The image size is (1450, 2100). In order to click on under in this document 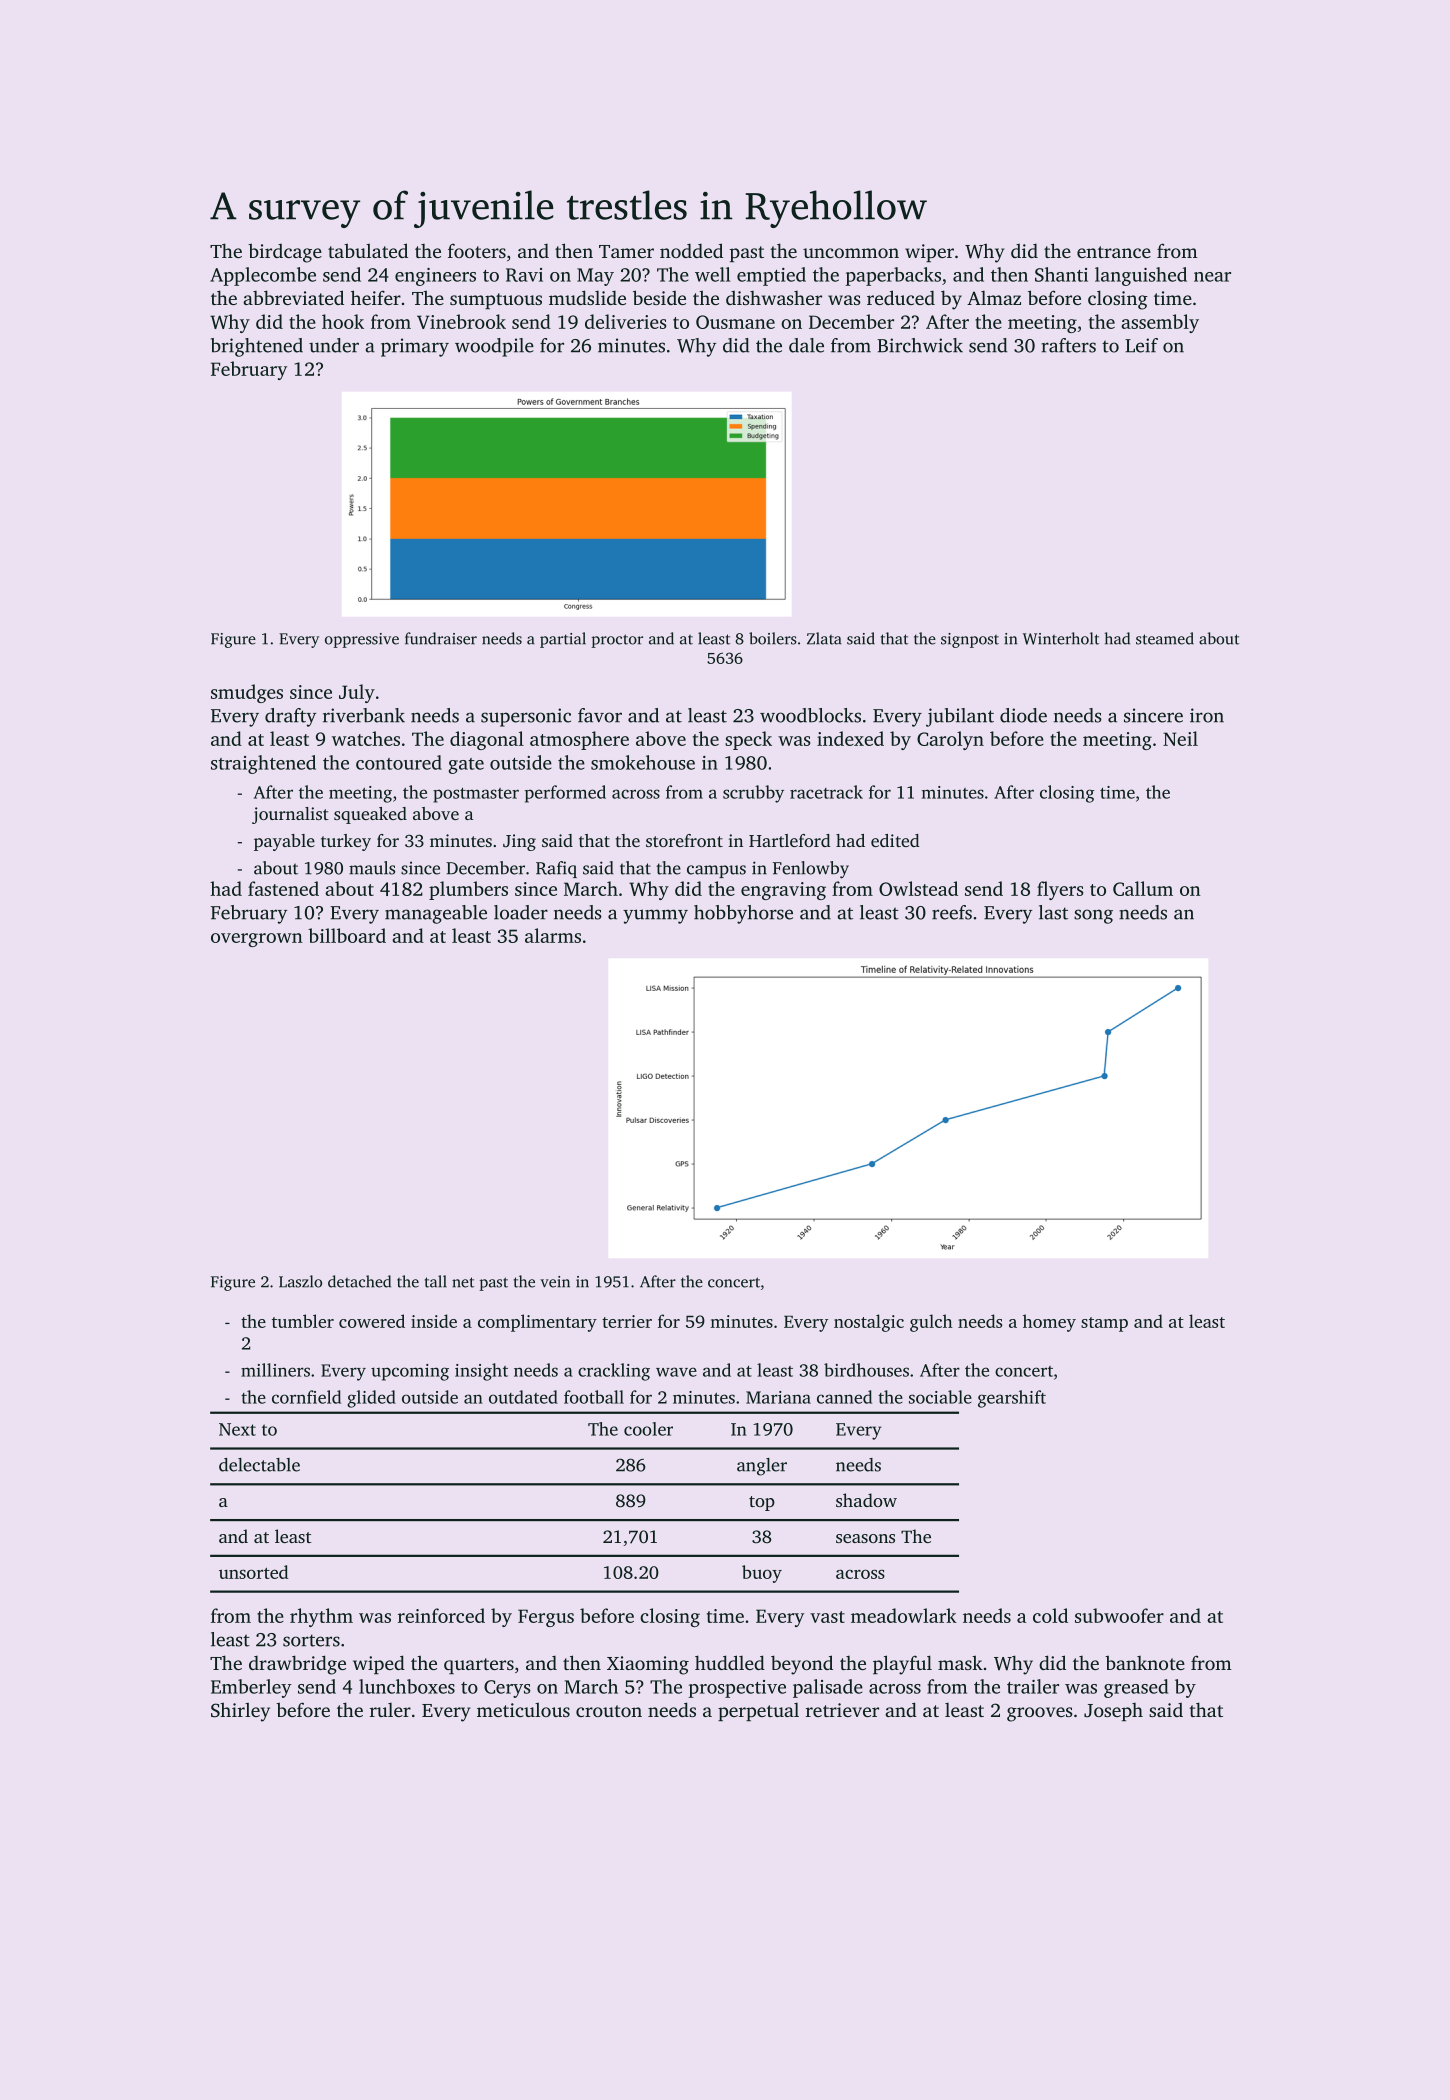, I will do `click(334, 345)`.
